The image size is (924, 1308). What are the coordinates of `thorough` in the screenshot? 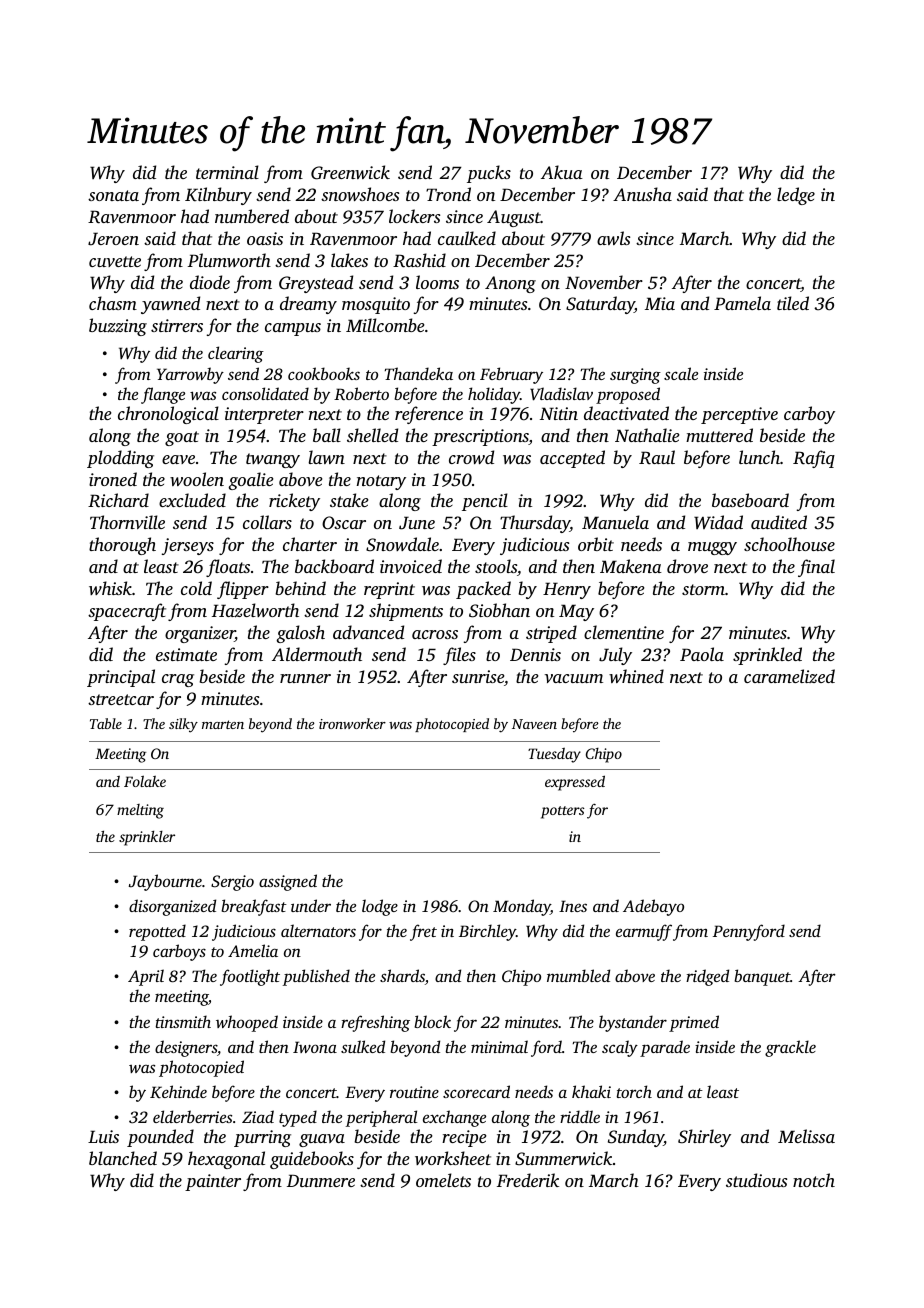 It's located at (122, 546).
